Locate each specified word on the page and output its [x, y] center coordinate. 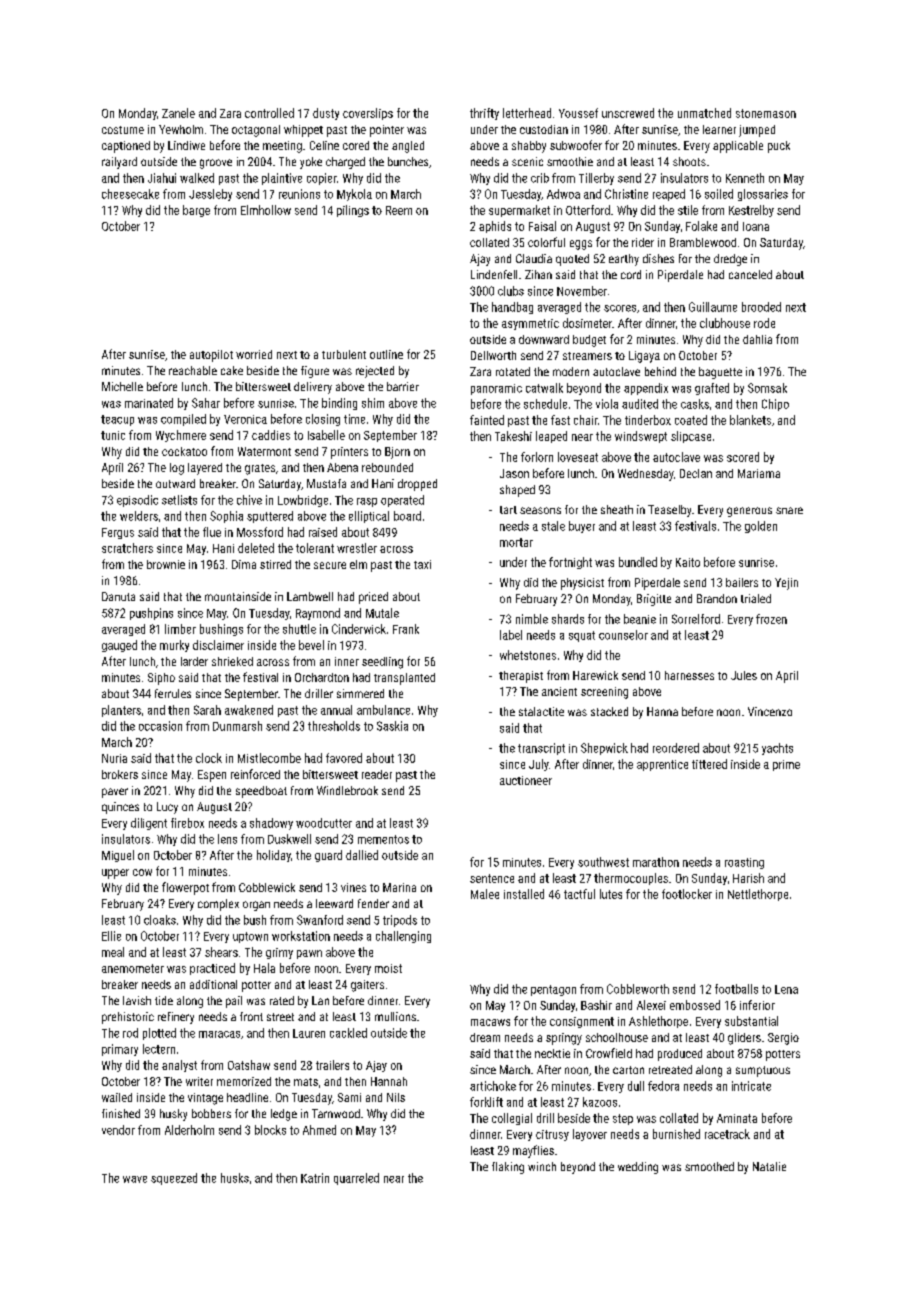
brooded [761, 307]
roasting [744, 863]
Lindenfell [494, 274]
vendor [118, 1130]
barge [196, 211]
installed [524, 894]
